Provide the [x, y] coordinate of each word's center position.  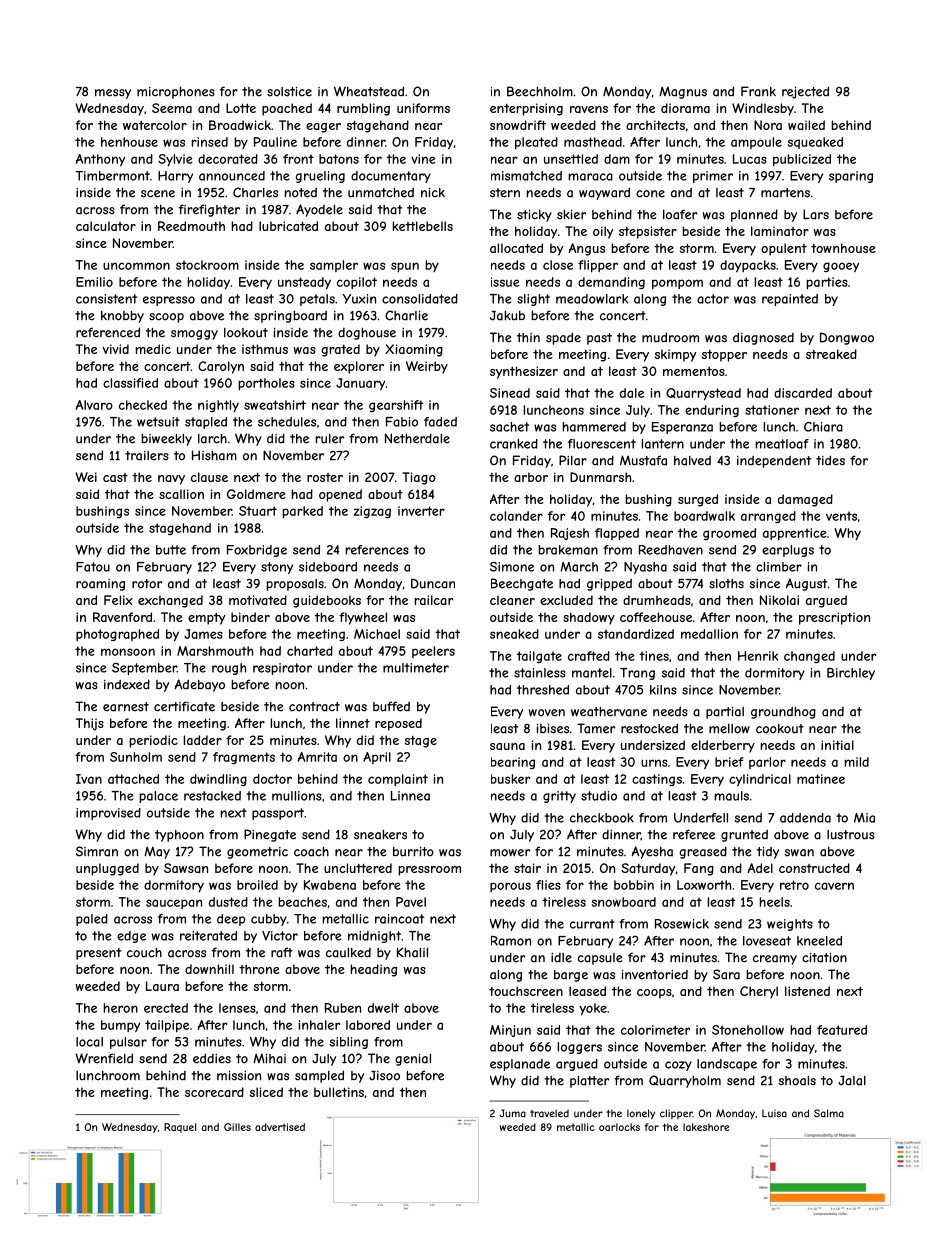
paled [92, 920]
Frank [758, 91]
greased [703, 852]
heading [373, 970]
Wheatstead [369, 91]
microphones [176, 93]
